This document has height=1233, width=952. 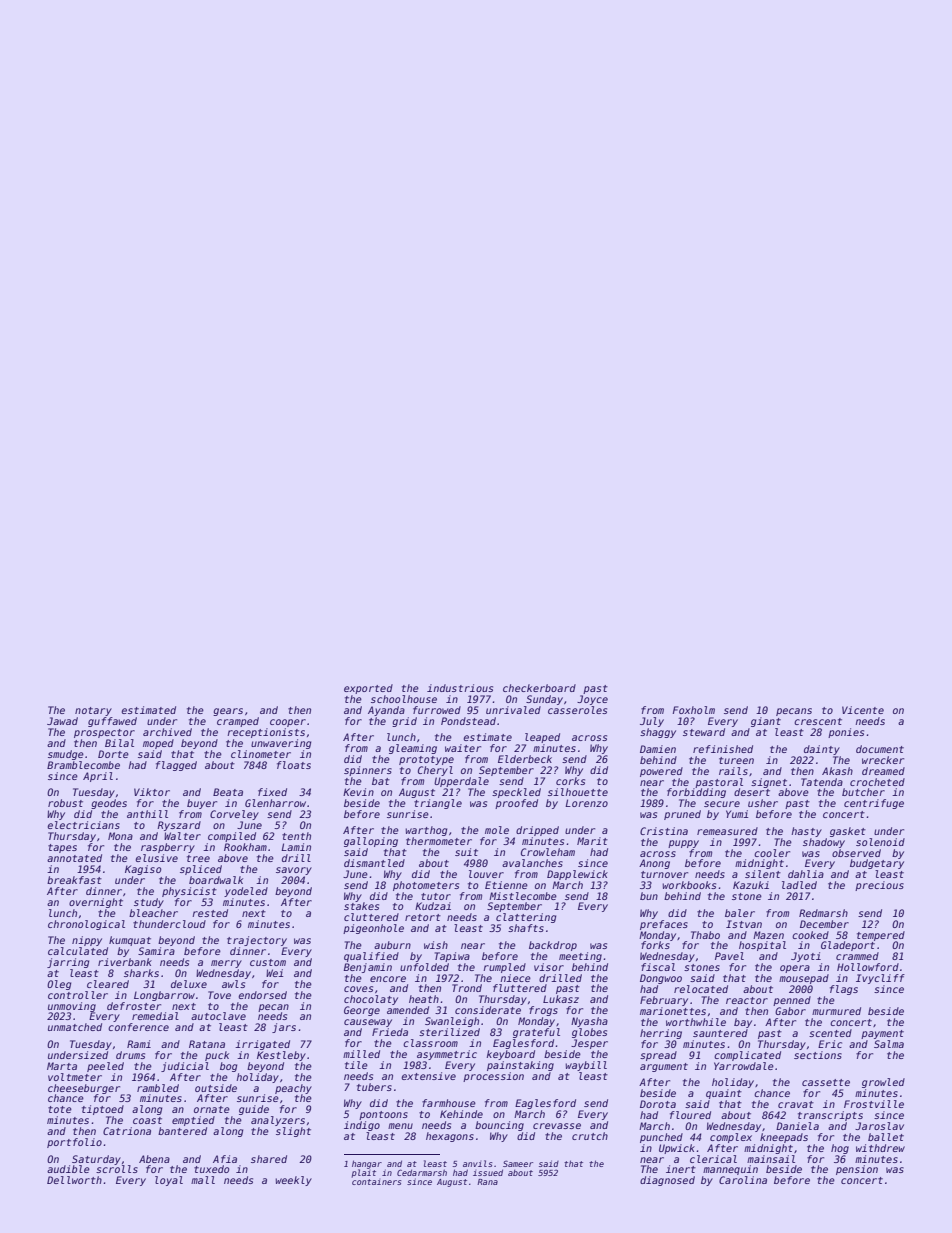 I want to click on mall, so click(x=203, y=1180).
